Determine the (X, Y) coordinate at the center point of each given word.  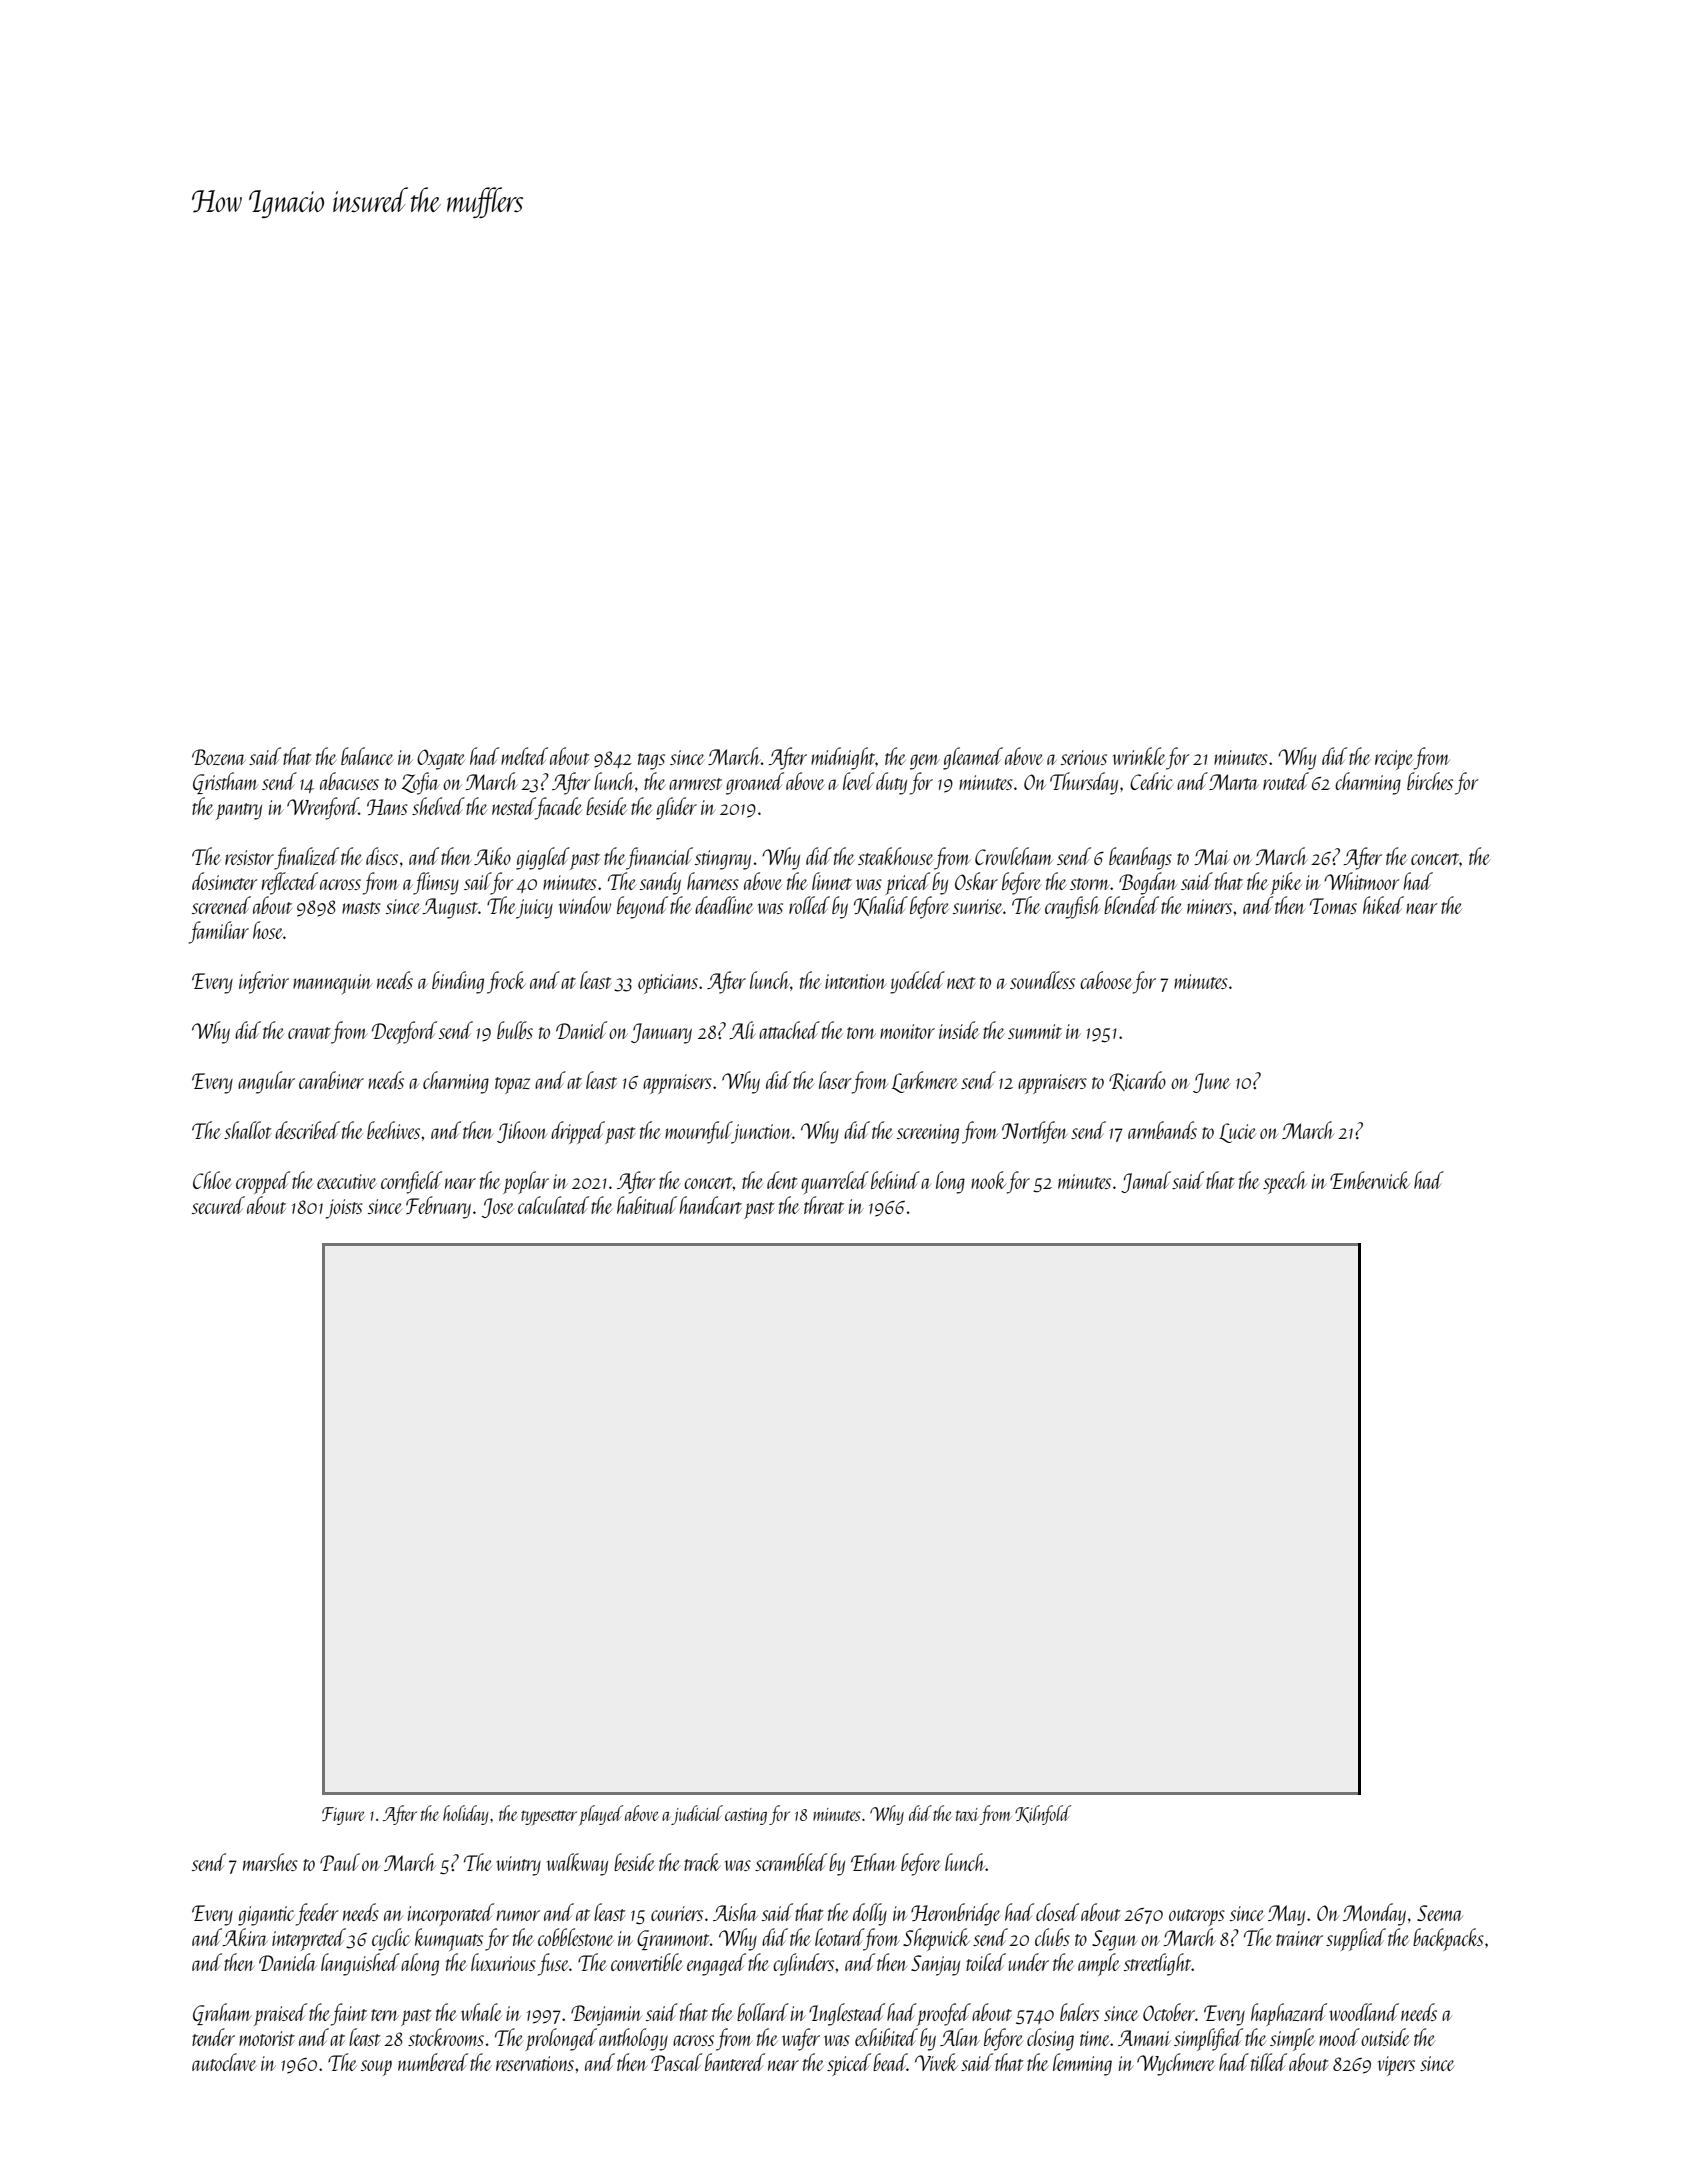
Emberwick (1370, 1180)
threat (824, 1205)
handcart (711, 1205)
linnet (832, 881)
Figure (343, 1816)
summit (1035, 1031)
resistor (249, 857)
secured (218, 1205)
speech (1285, 1182)
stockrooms (446, 2037)
